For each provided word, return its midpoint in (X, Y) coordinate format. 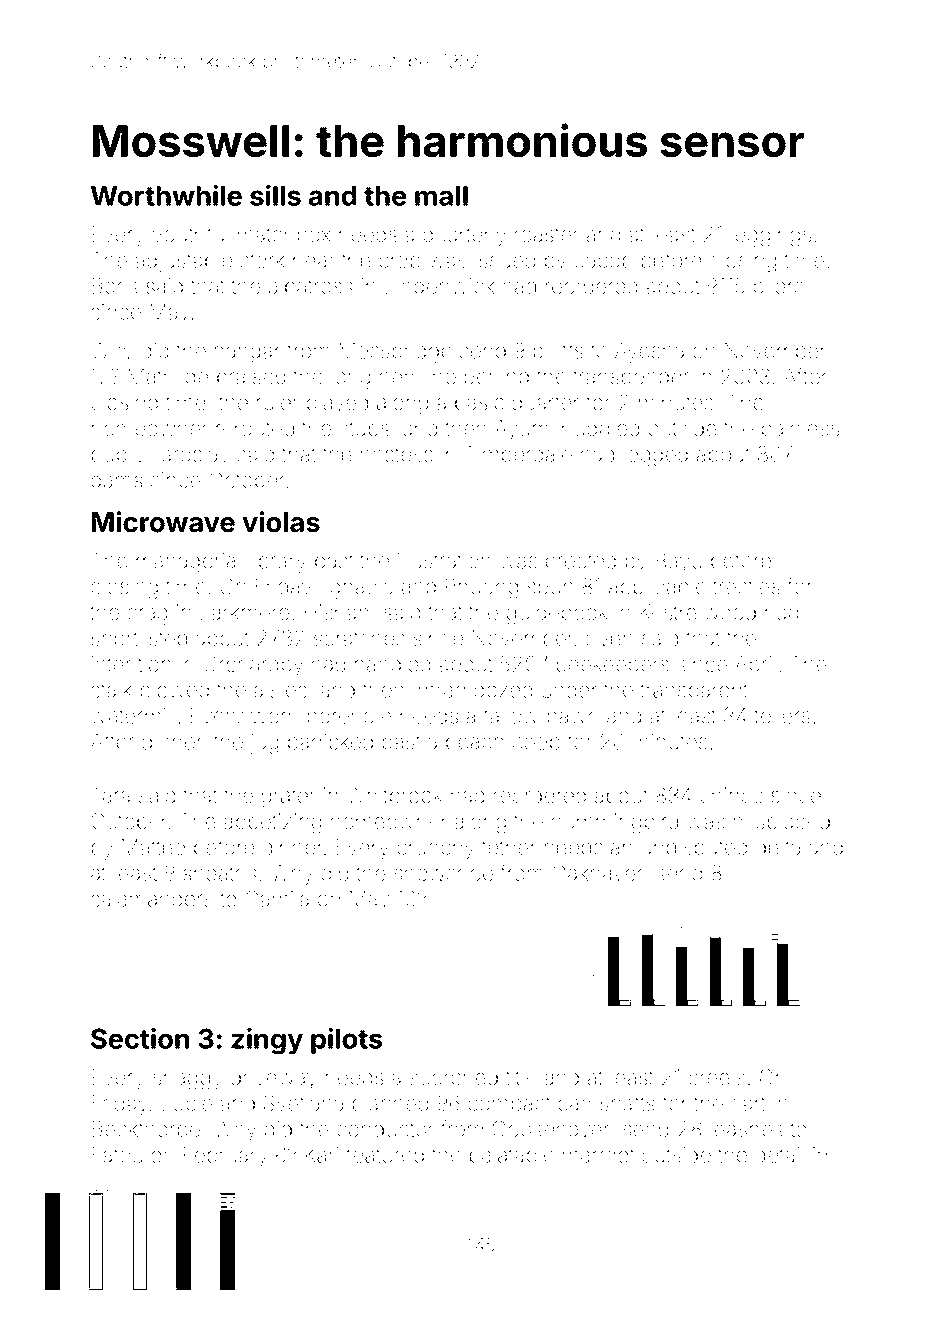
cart (748, 1103)
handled (392, 664)
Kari (322, 1155)
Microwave (163, 522)
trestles (746, 587)
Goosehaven (553, 1128)
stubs (364, 428)
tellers (782, 716)
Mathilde (168, 376)
